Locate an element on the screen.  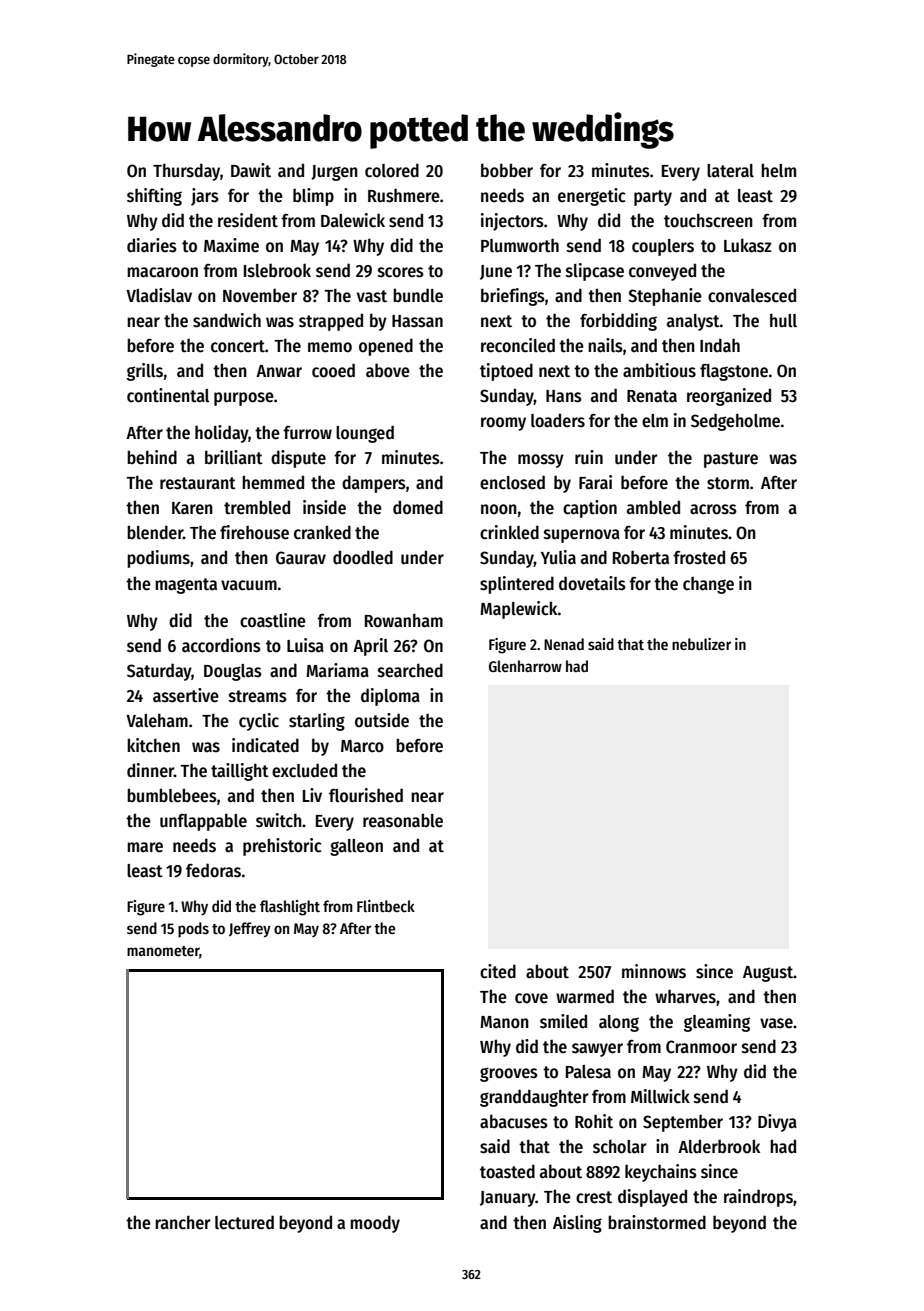
dinner is located at coordinates (150, 770).
